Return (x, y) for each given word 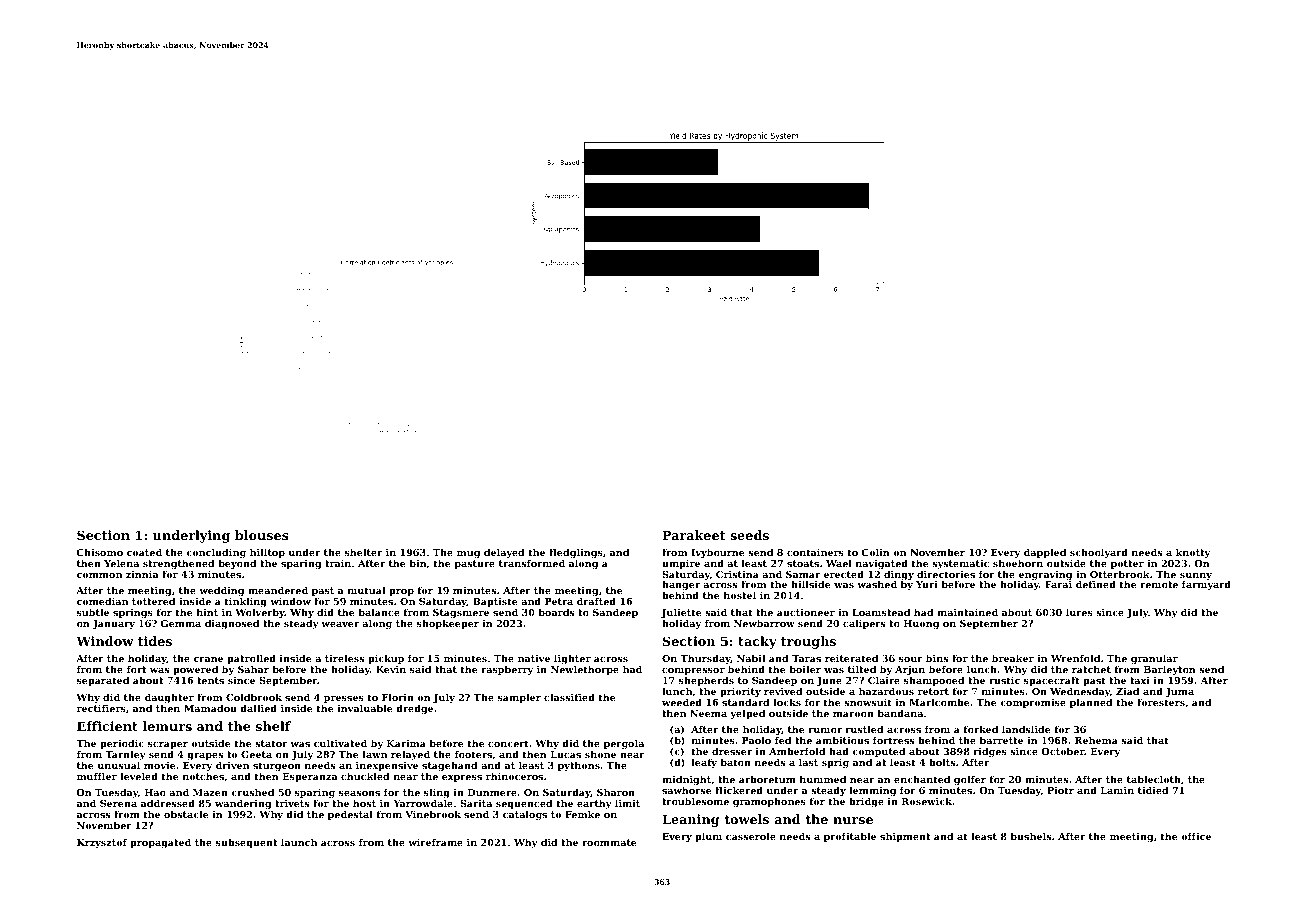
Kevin (391, 669)
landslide (1026, 729)
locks (787, 702)
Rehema (1096, 740)
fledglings (576, 553)
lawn (375, 754)
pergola (624, 744)
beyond (237, 564)
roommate (609, 842)
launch (299, 842)
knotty (1193, 553)
